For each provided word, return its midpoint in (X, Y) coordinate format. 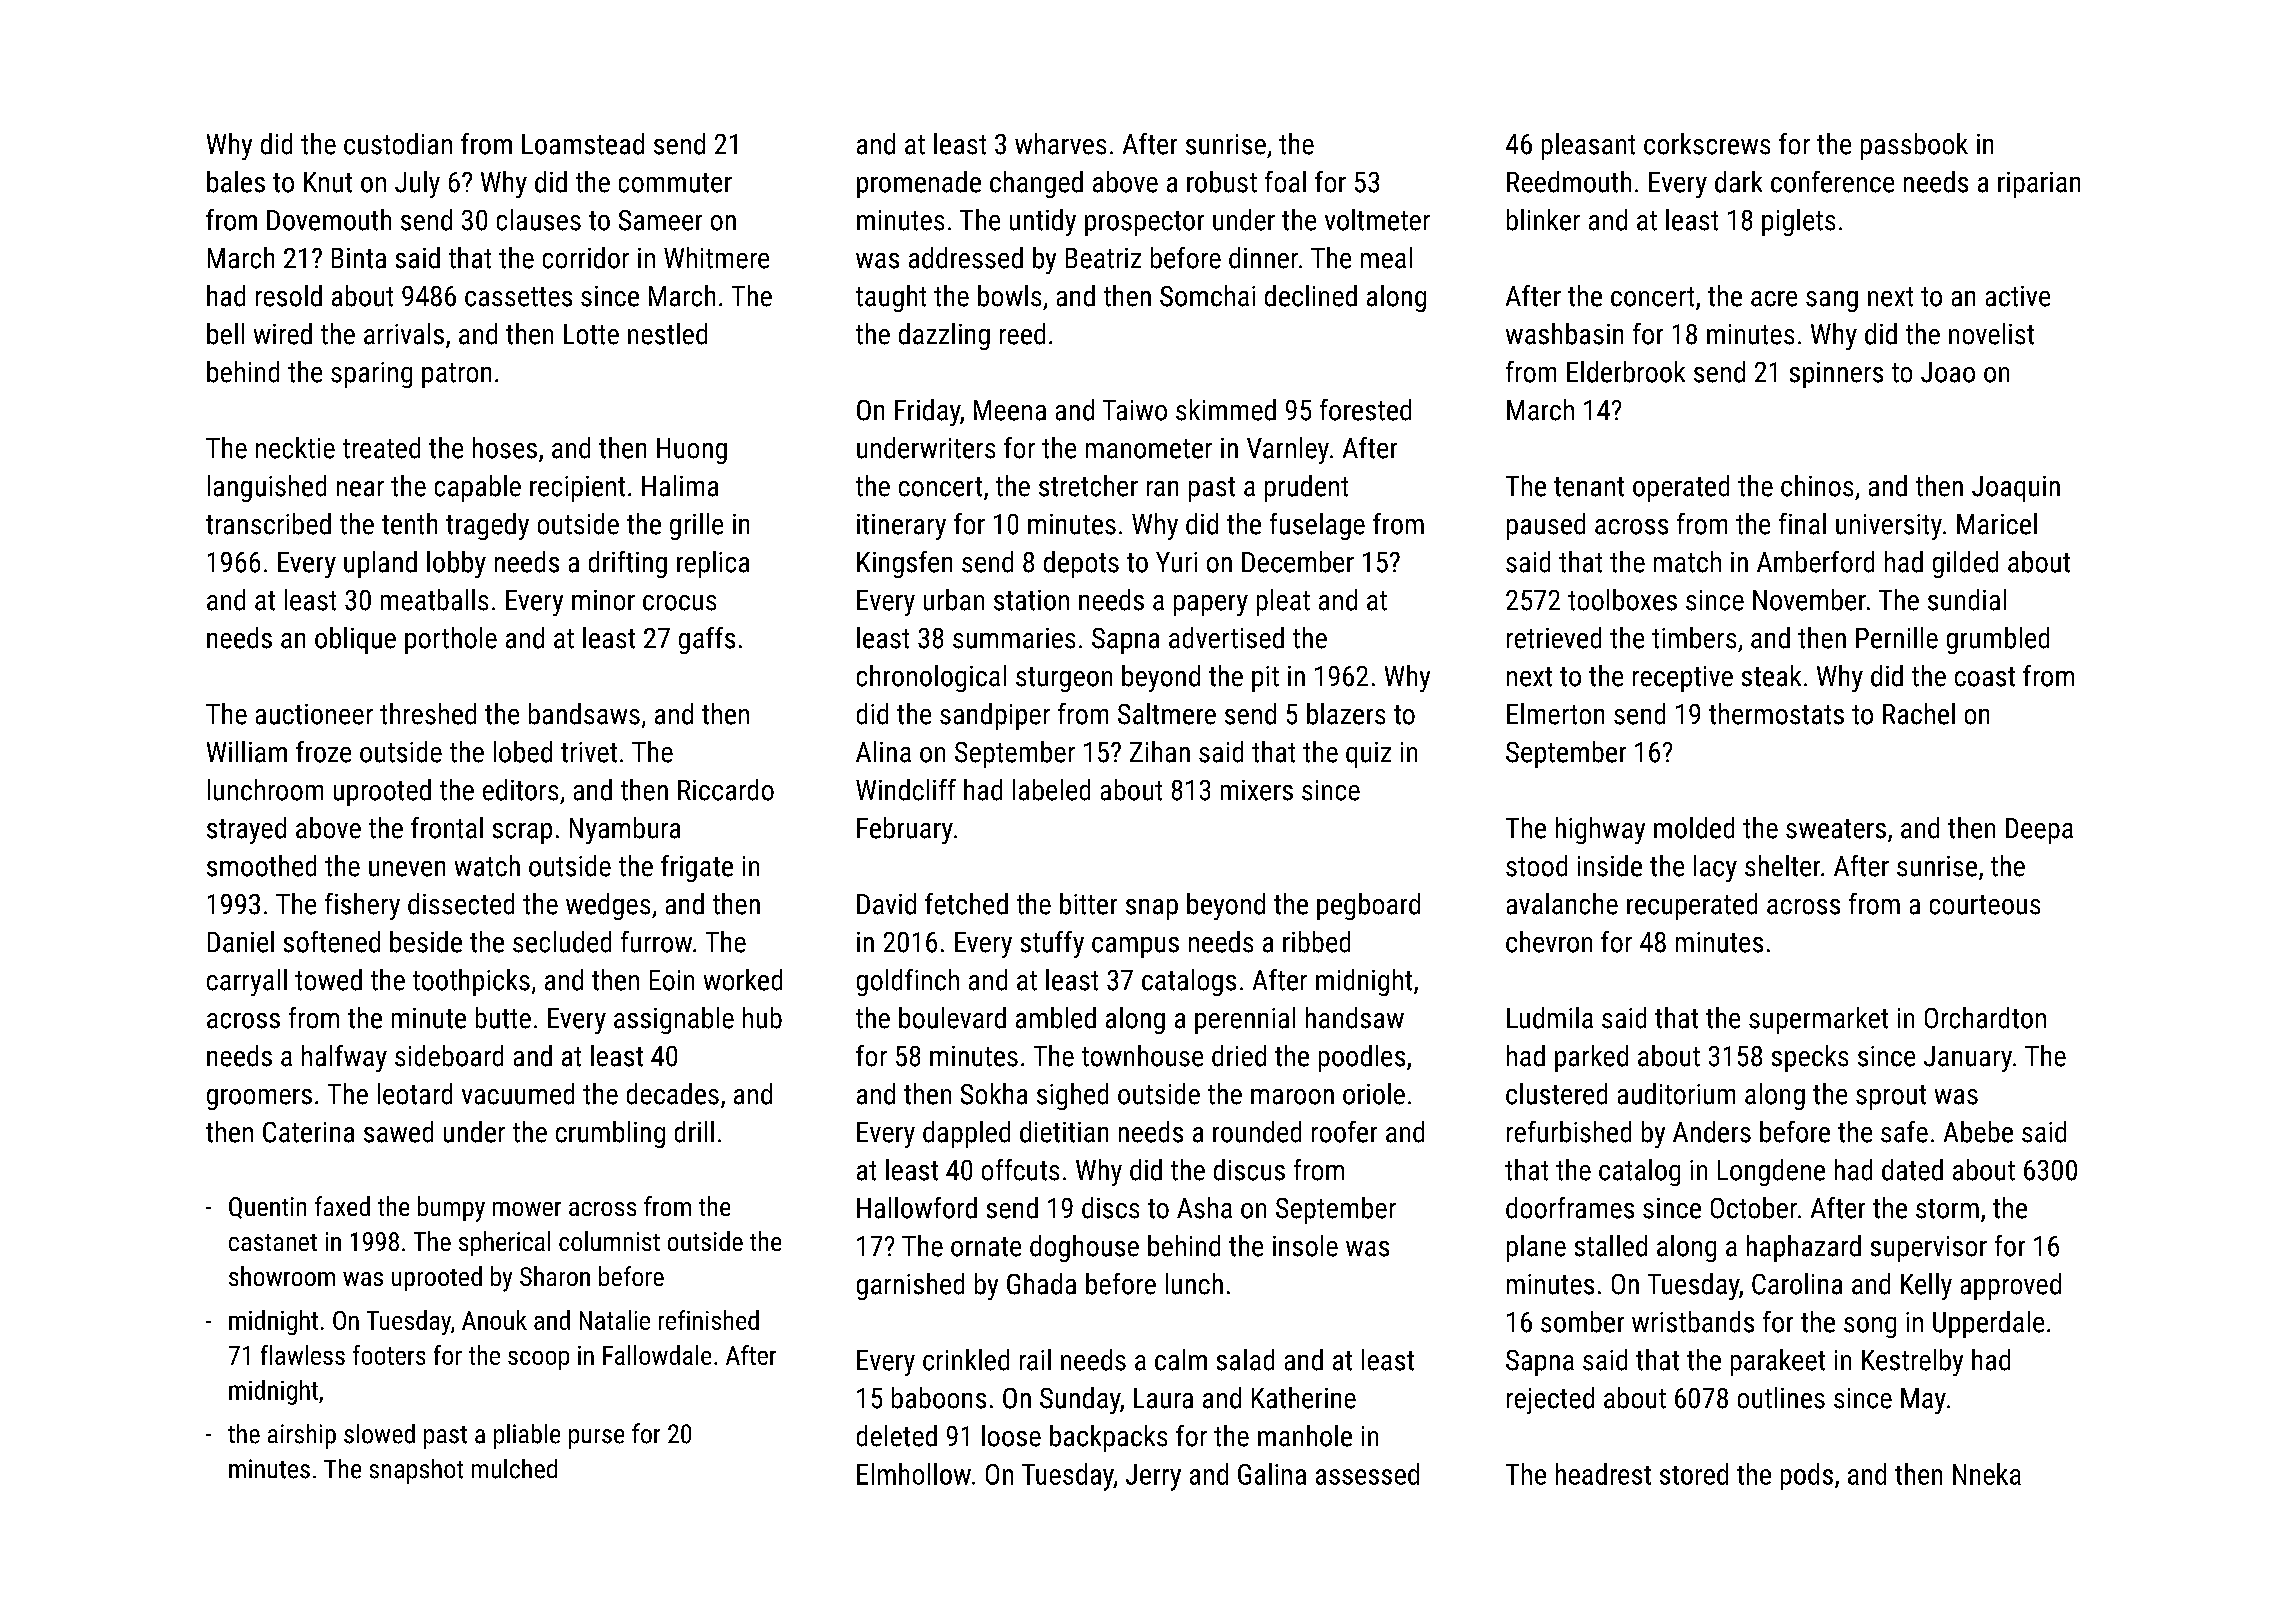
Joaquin (2016, 489)
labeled (1051, 790)
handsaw (1355, 1018)
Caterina (308, 1132)
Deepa (2039, 831)
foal (1285, 182)
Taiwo (1135, 410)
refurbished (1569, 1132)
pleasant (1588, 146)
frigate (697, 868)
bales (236, 182)
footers (389, 1355)
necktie (295, 448)
